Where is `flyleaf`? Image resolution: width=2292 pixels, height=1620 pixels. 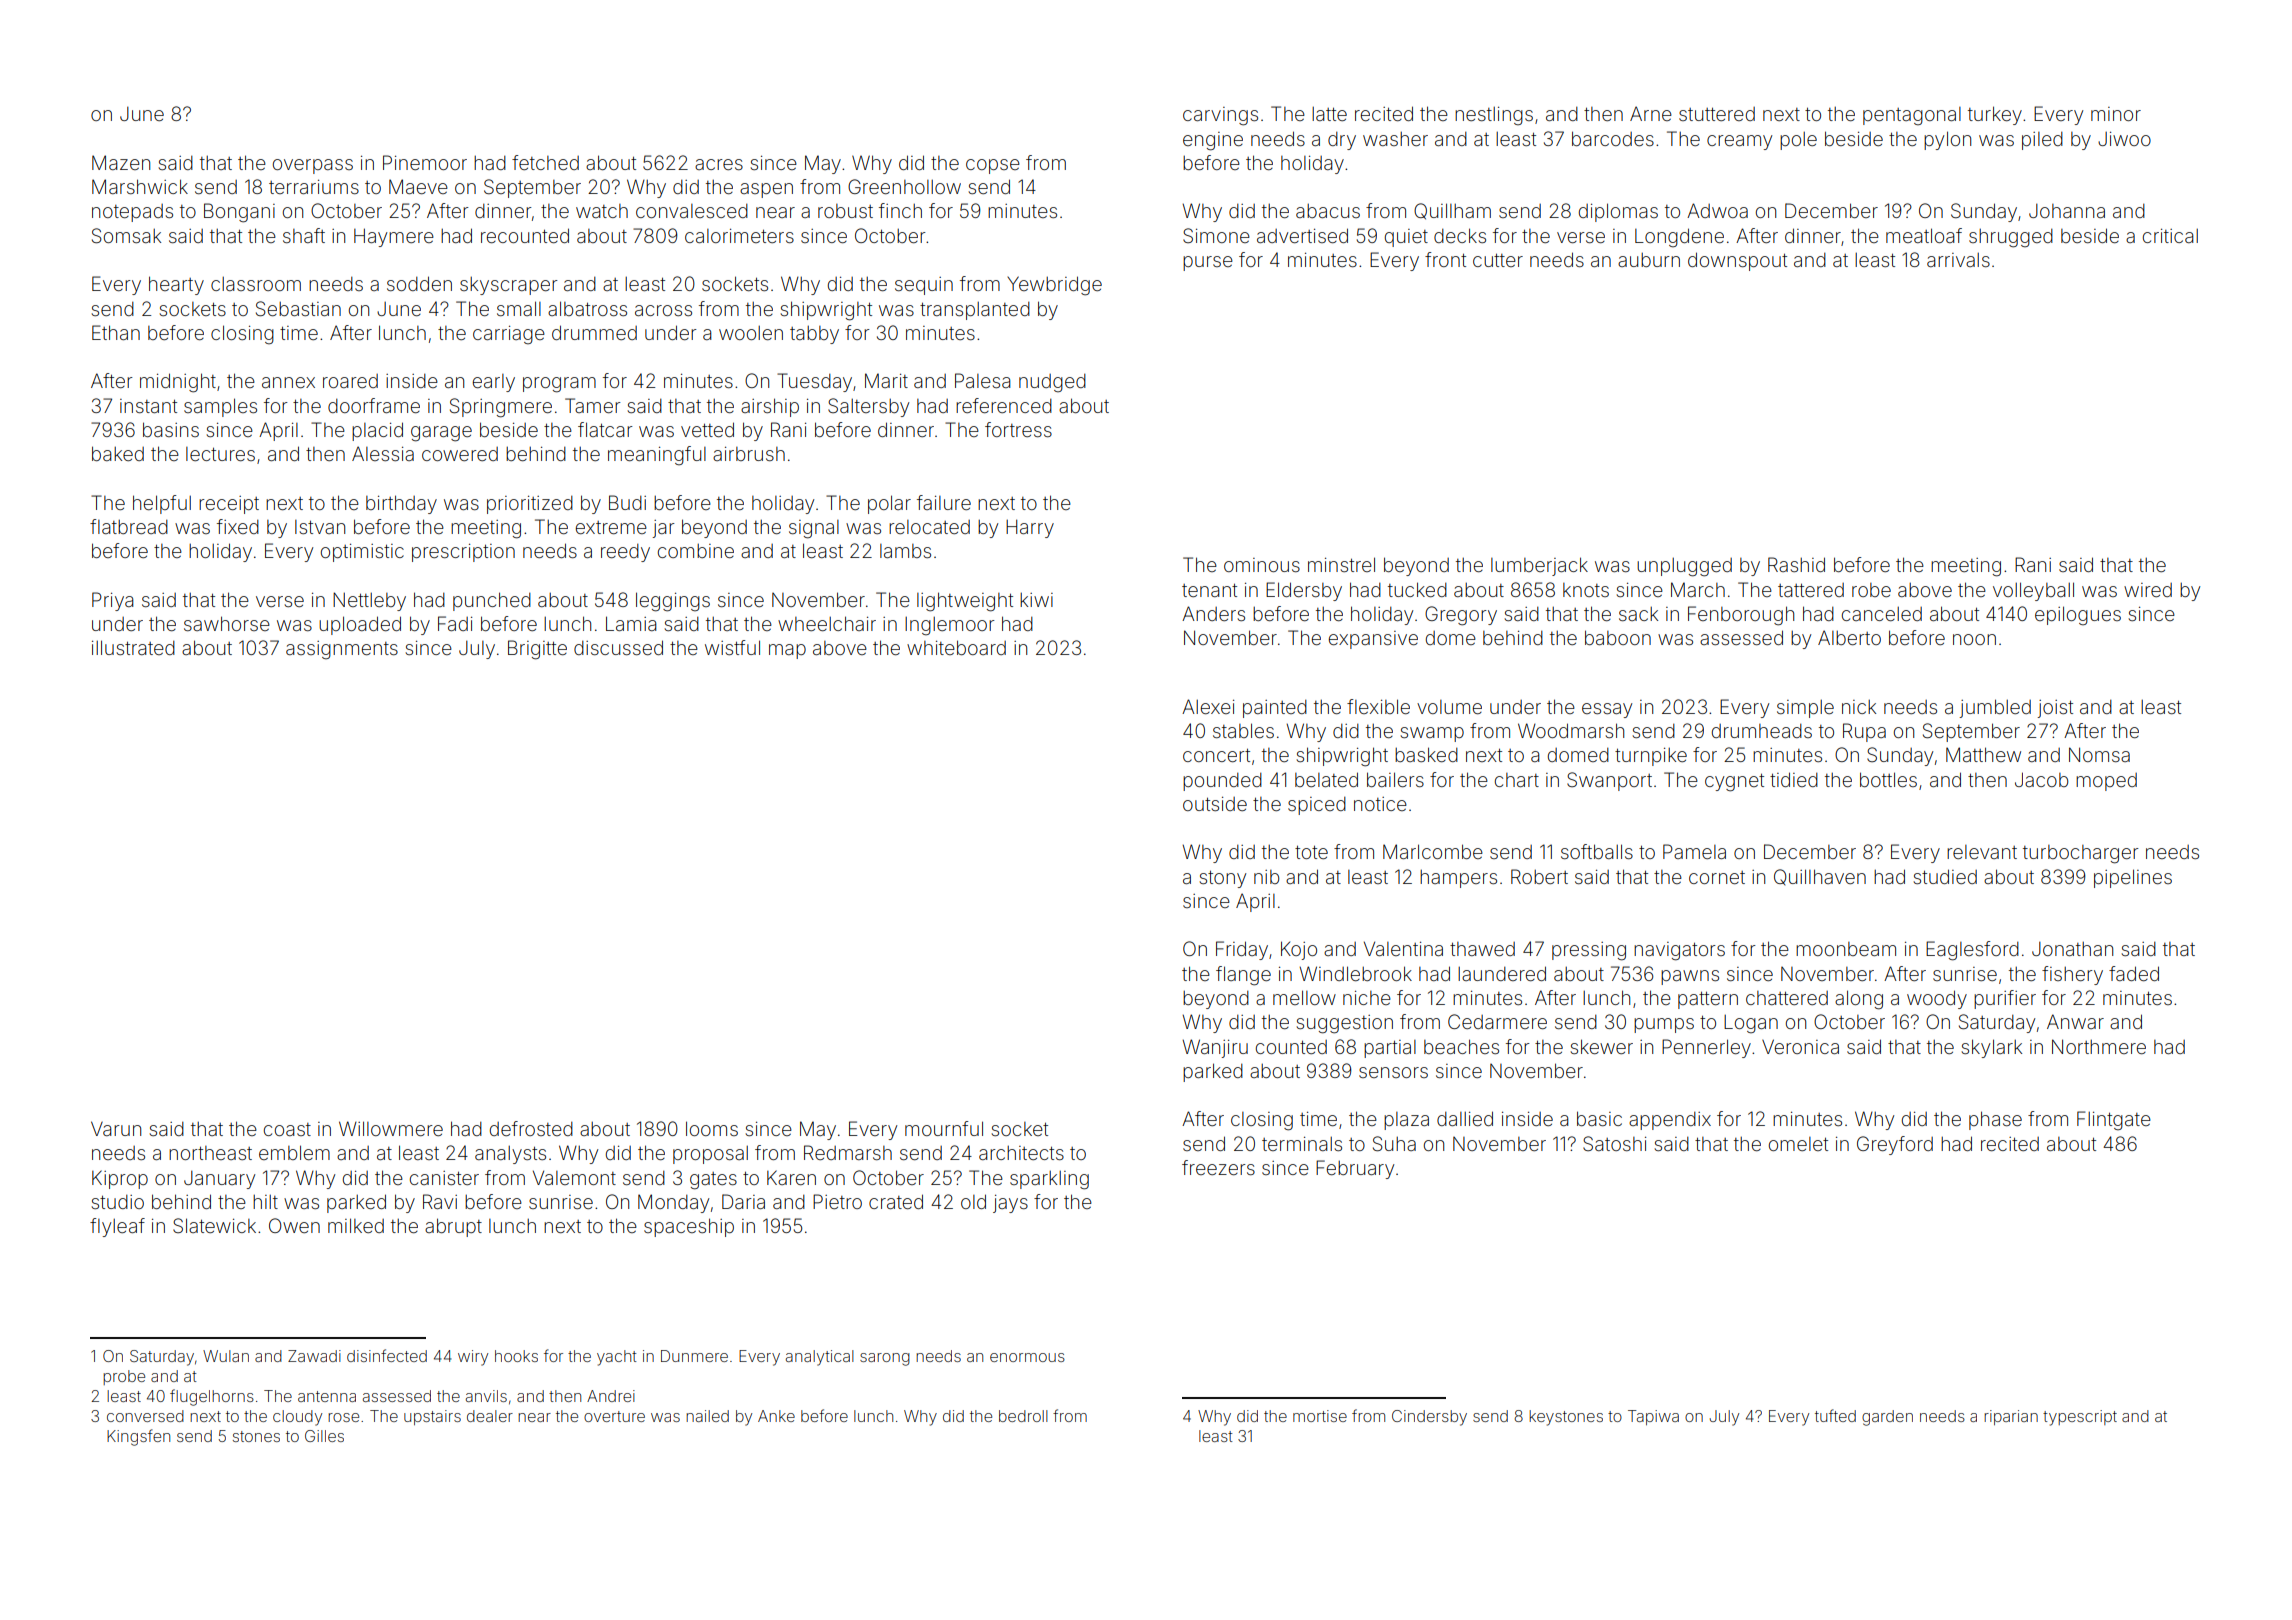
flyleaf is located at coordinates (117, 1227).
